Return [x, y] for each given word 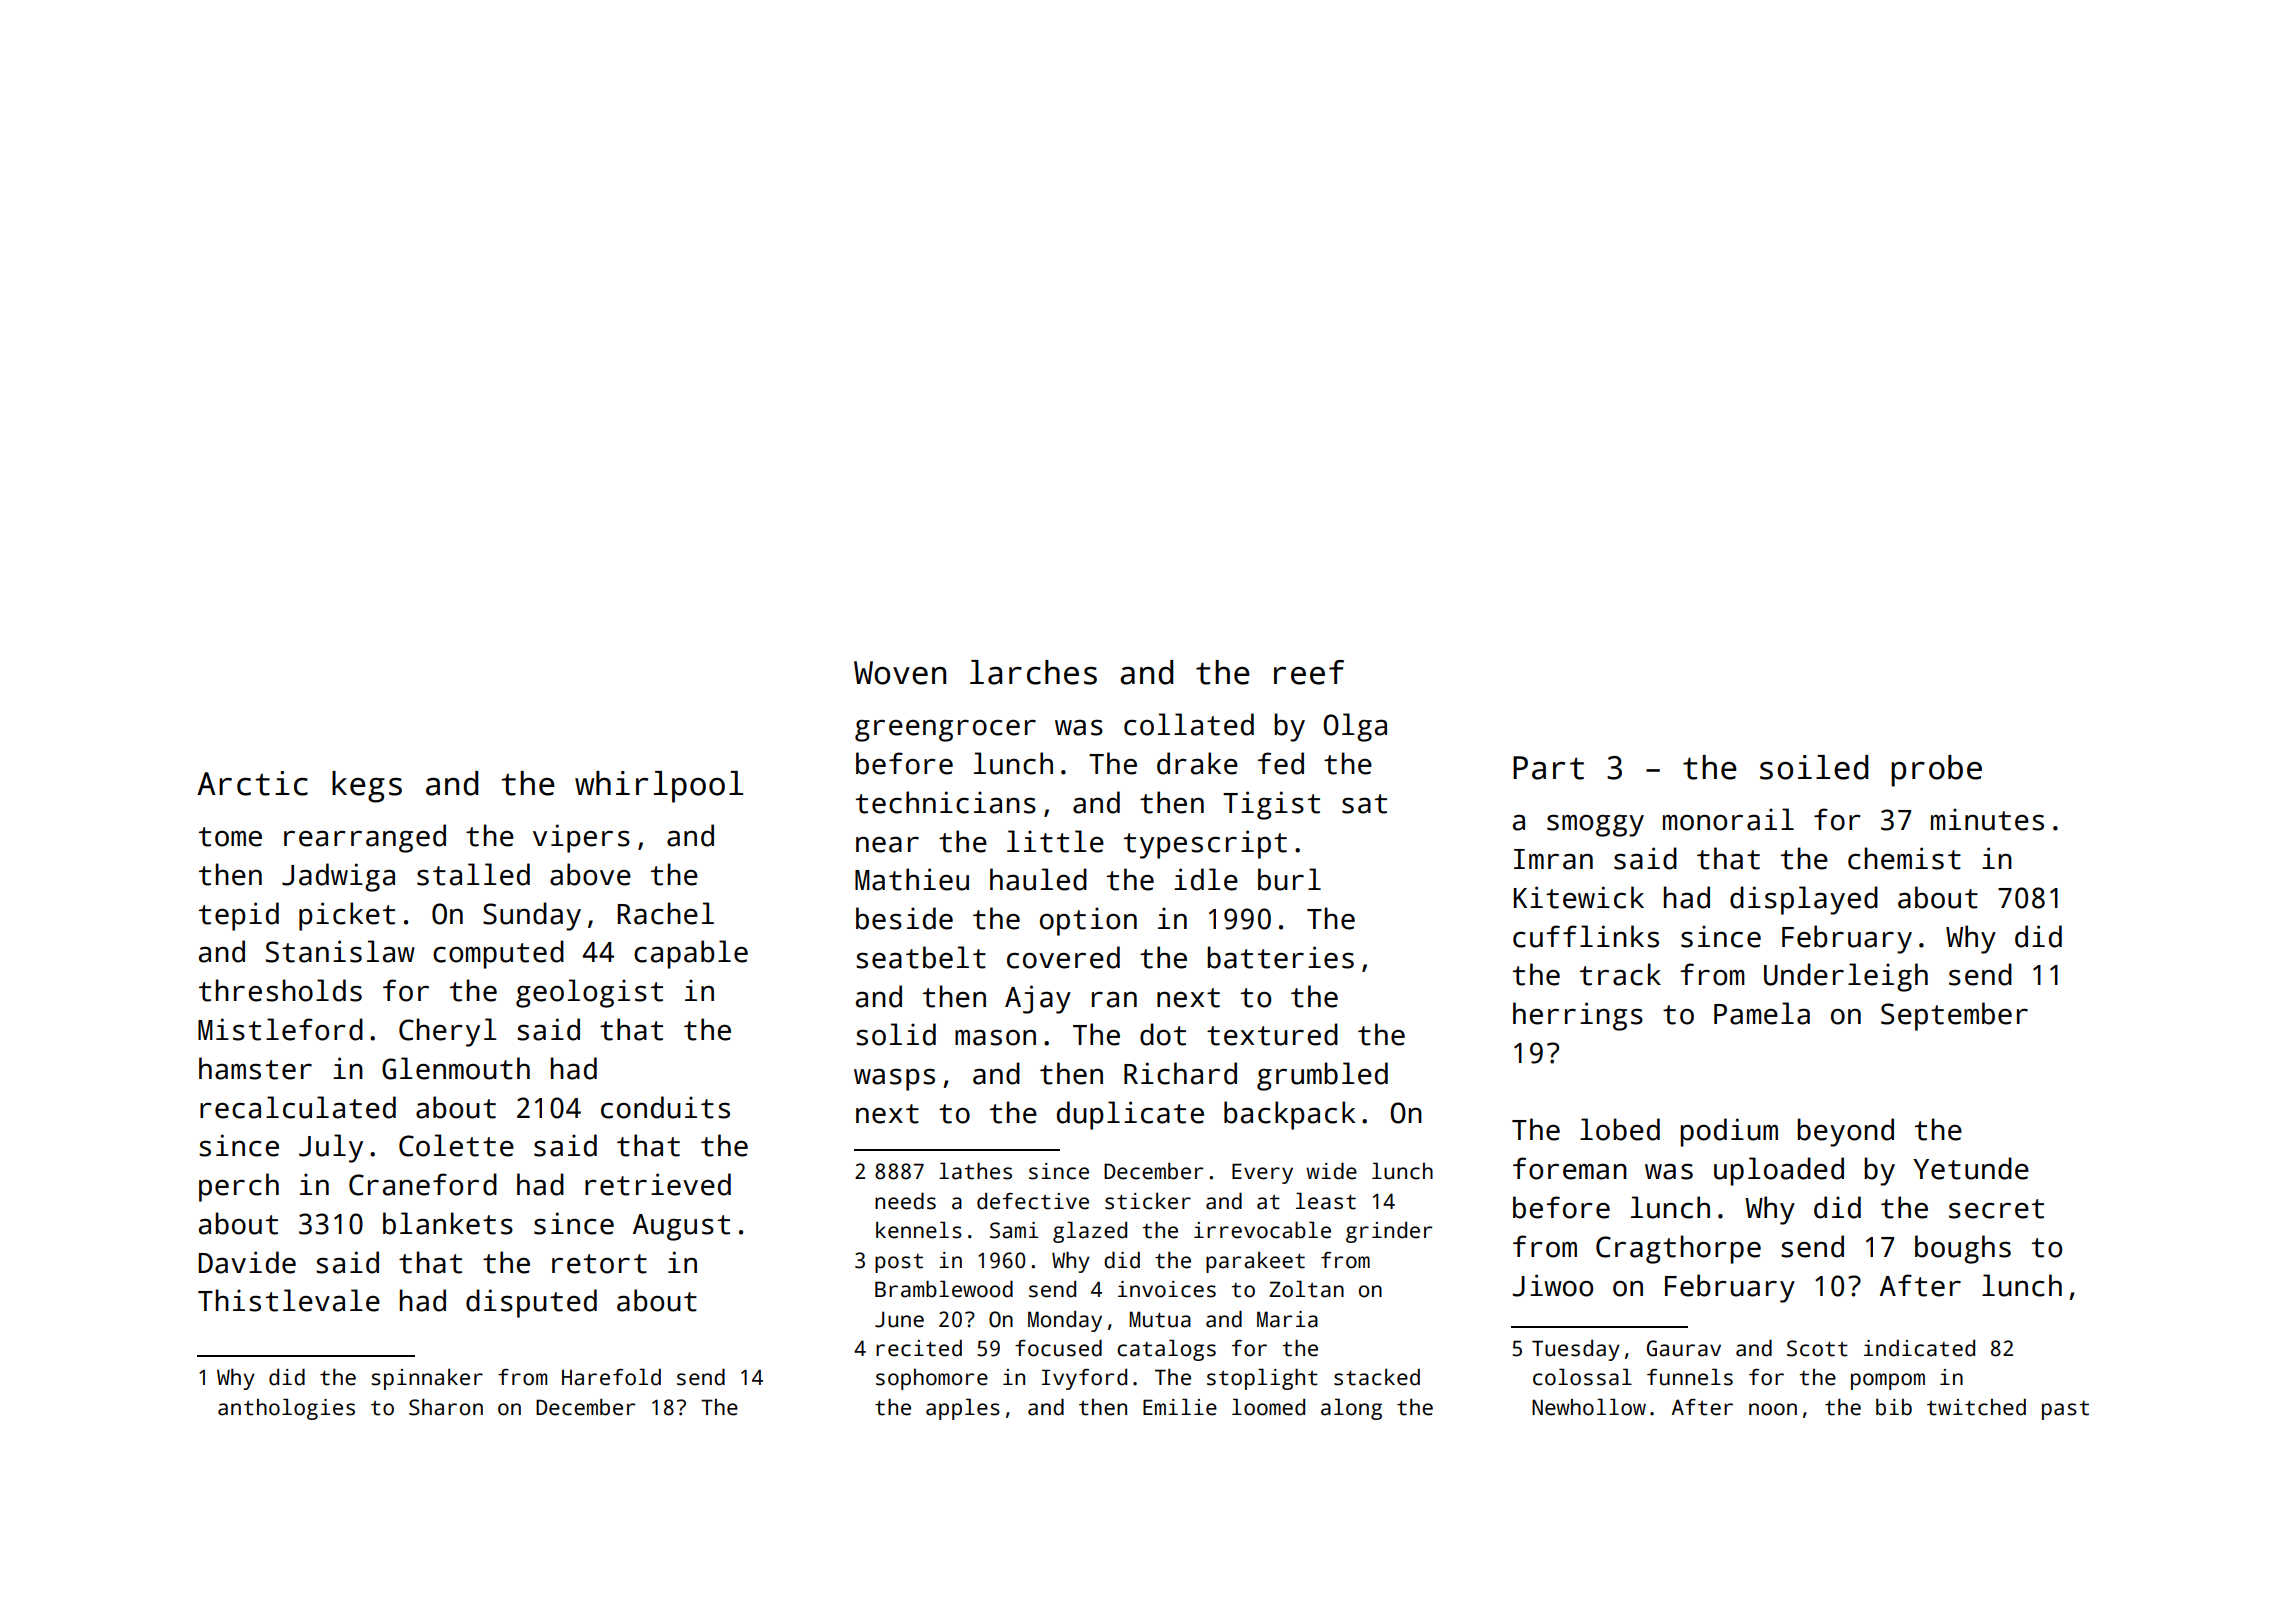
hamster [255, 1068]
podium [1729, 1132]
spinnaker [427, 1379]
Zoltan [1306, 1289]
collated [1189, 724]
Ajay [1038, 999]
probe [1936, 771]
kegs [367, 787]
